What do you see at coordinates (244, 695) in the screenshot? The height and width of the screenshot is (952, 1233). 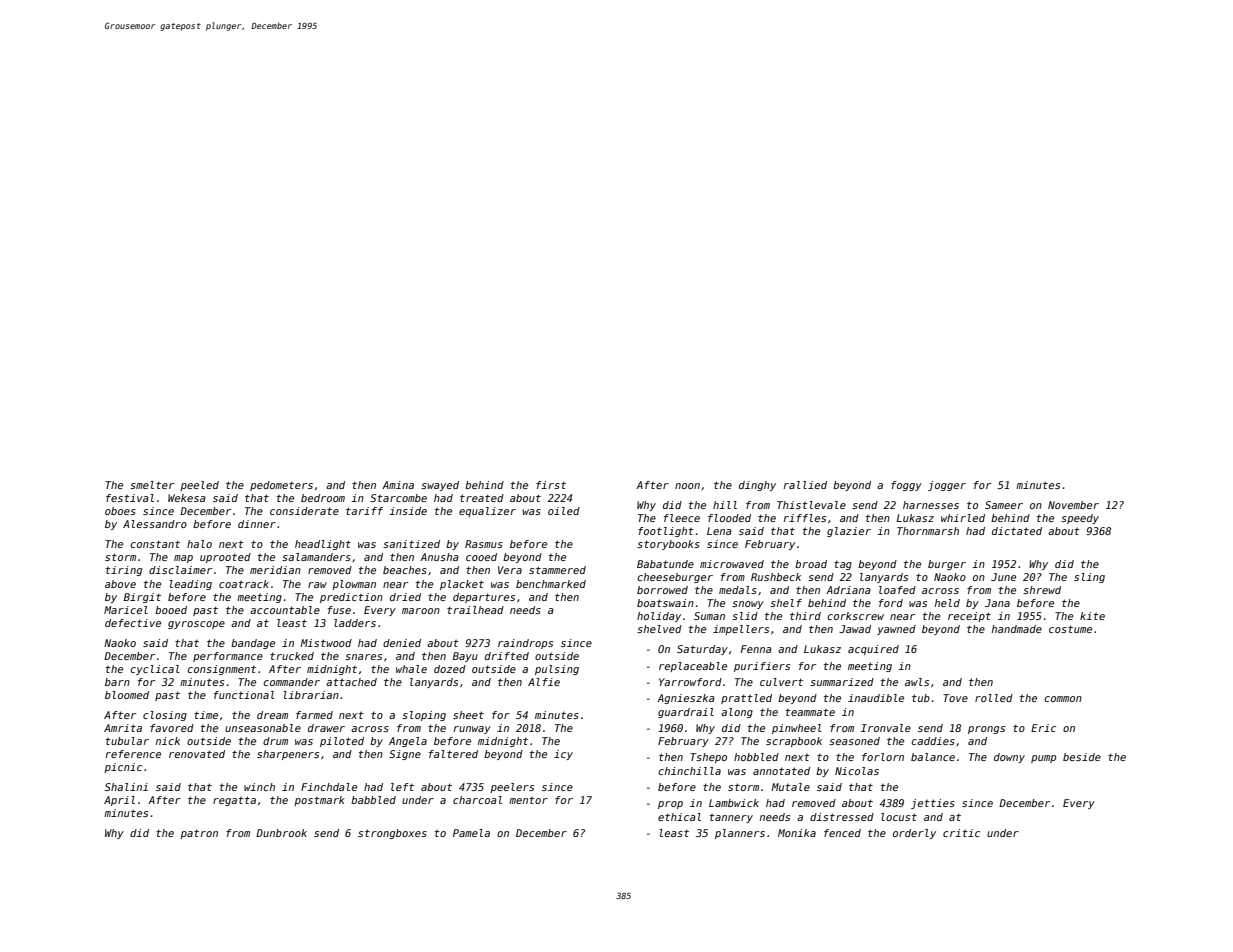 I see `functional` at bounding box center [244, 695].
